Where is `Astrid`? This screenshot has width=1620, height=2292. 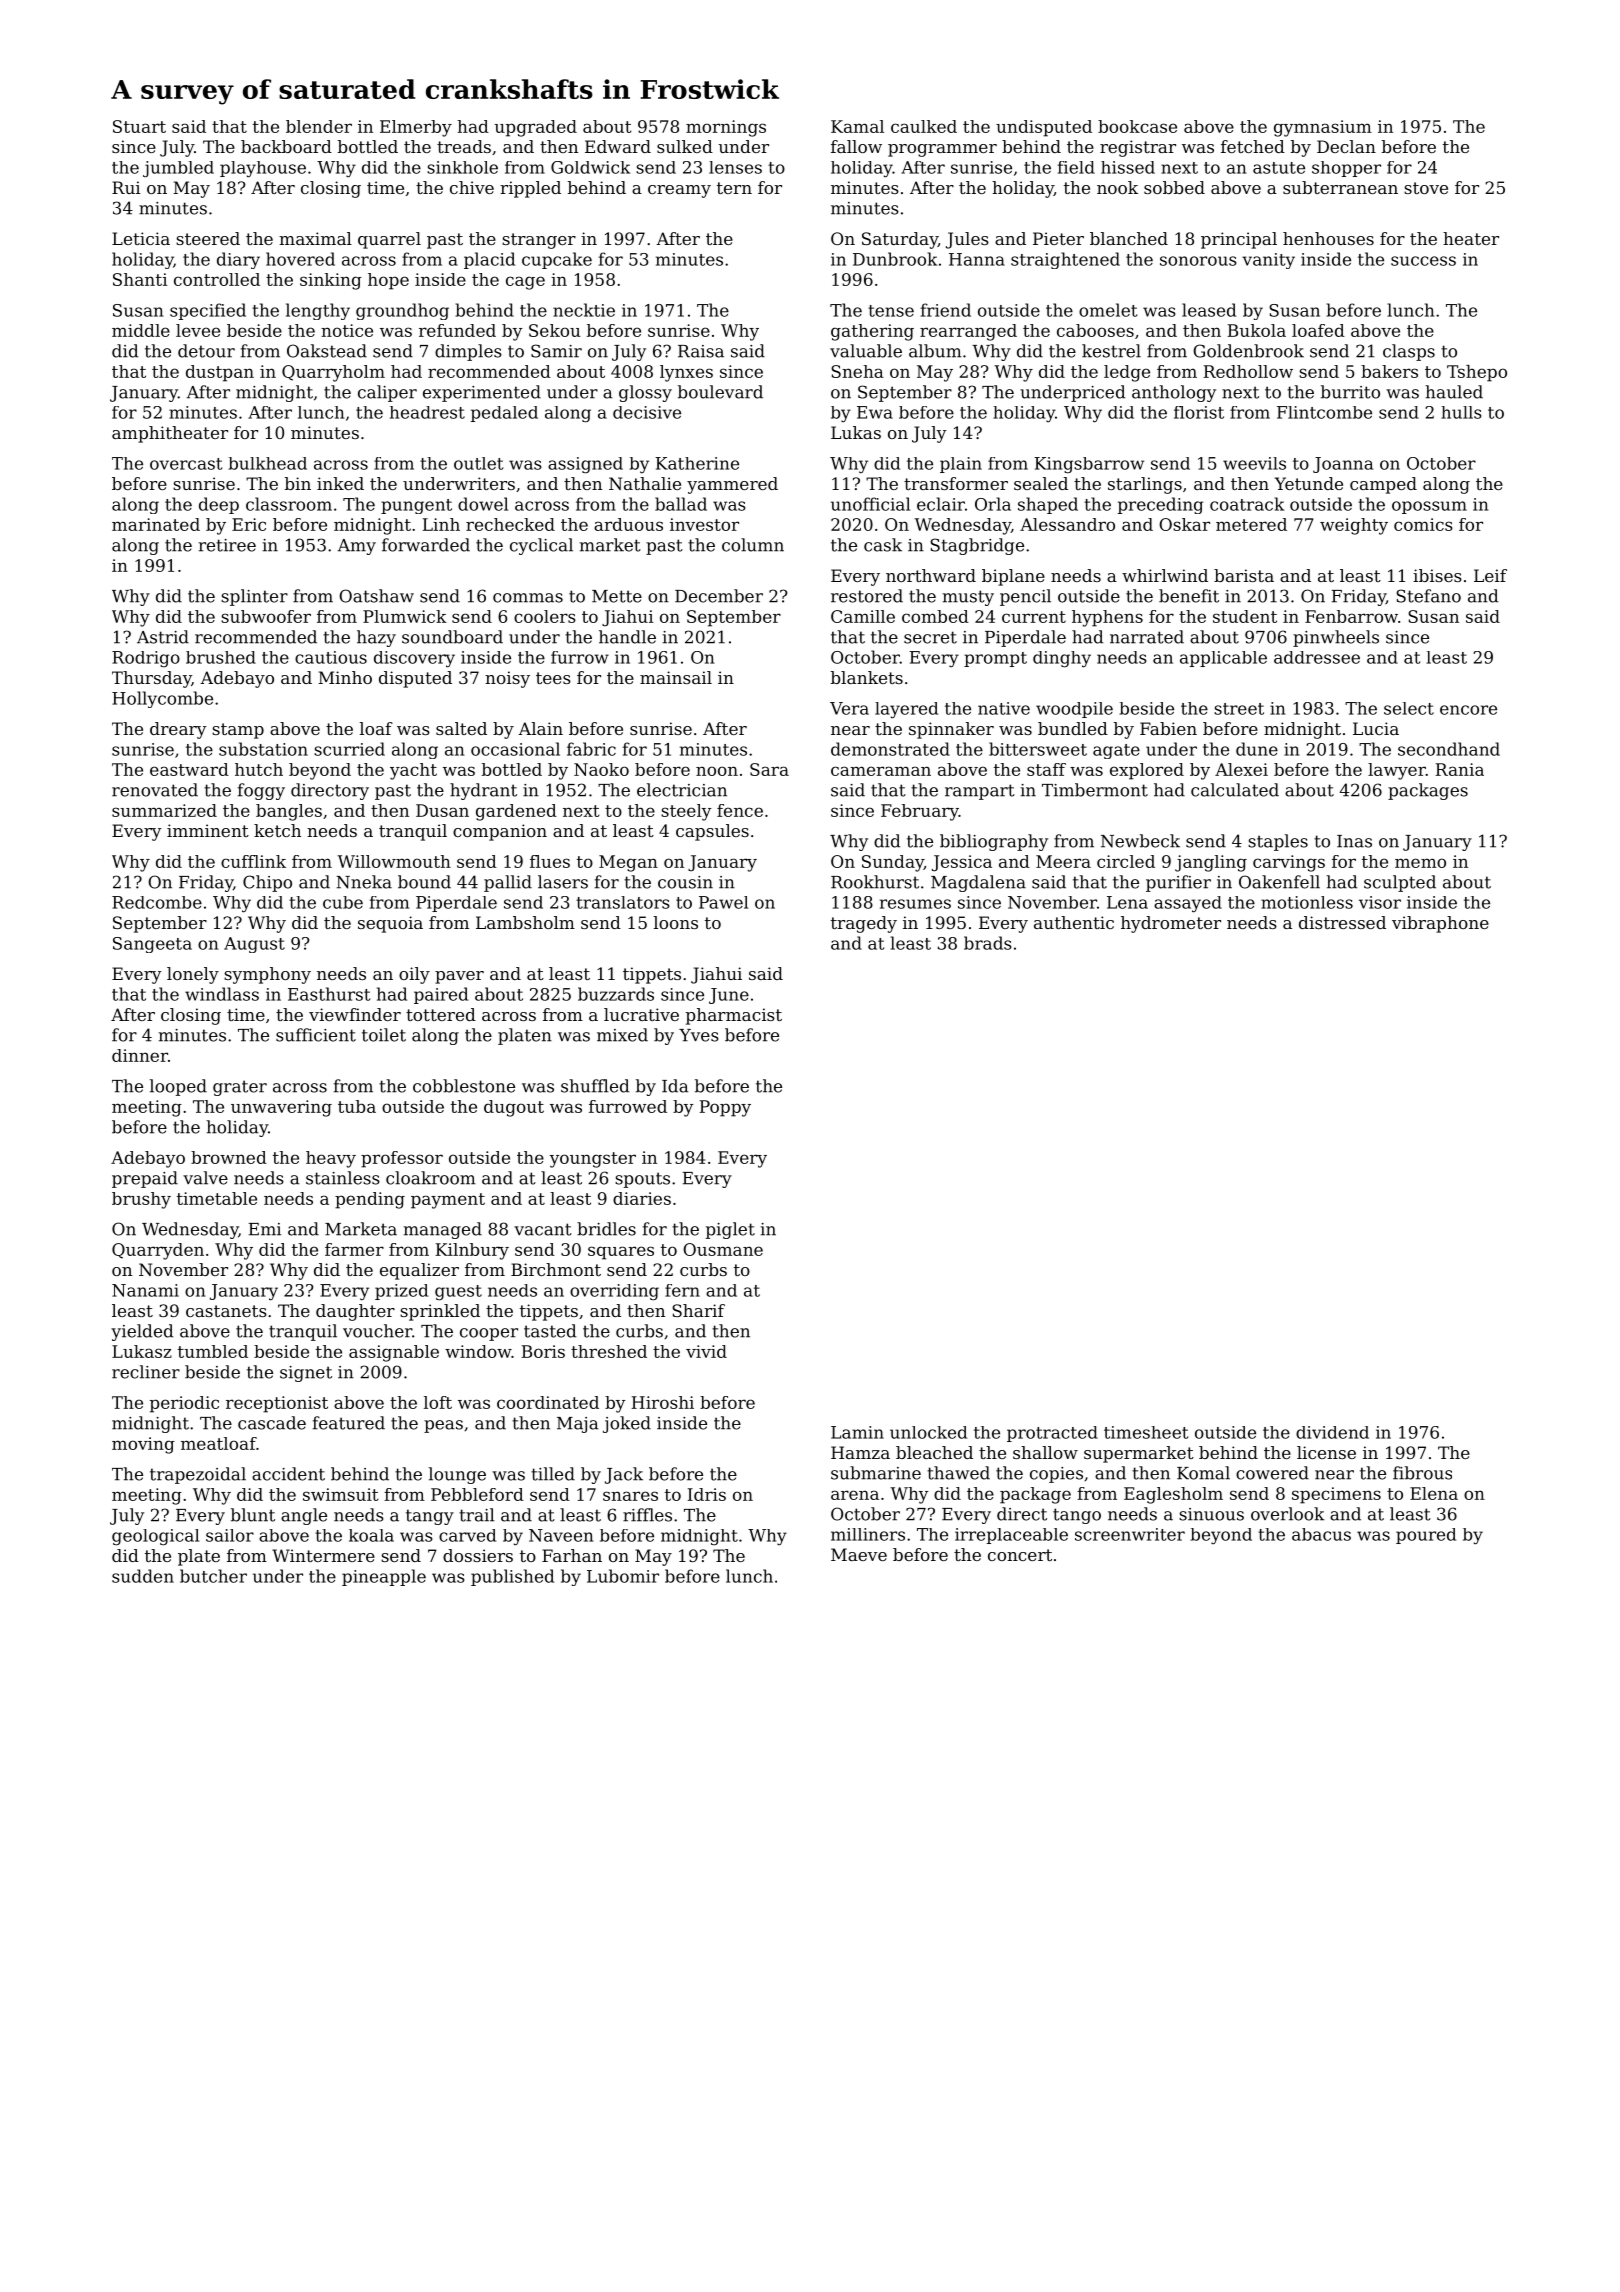
Astrid is located at coordinates (163, 637).
